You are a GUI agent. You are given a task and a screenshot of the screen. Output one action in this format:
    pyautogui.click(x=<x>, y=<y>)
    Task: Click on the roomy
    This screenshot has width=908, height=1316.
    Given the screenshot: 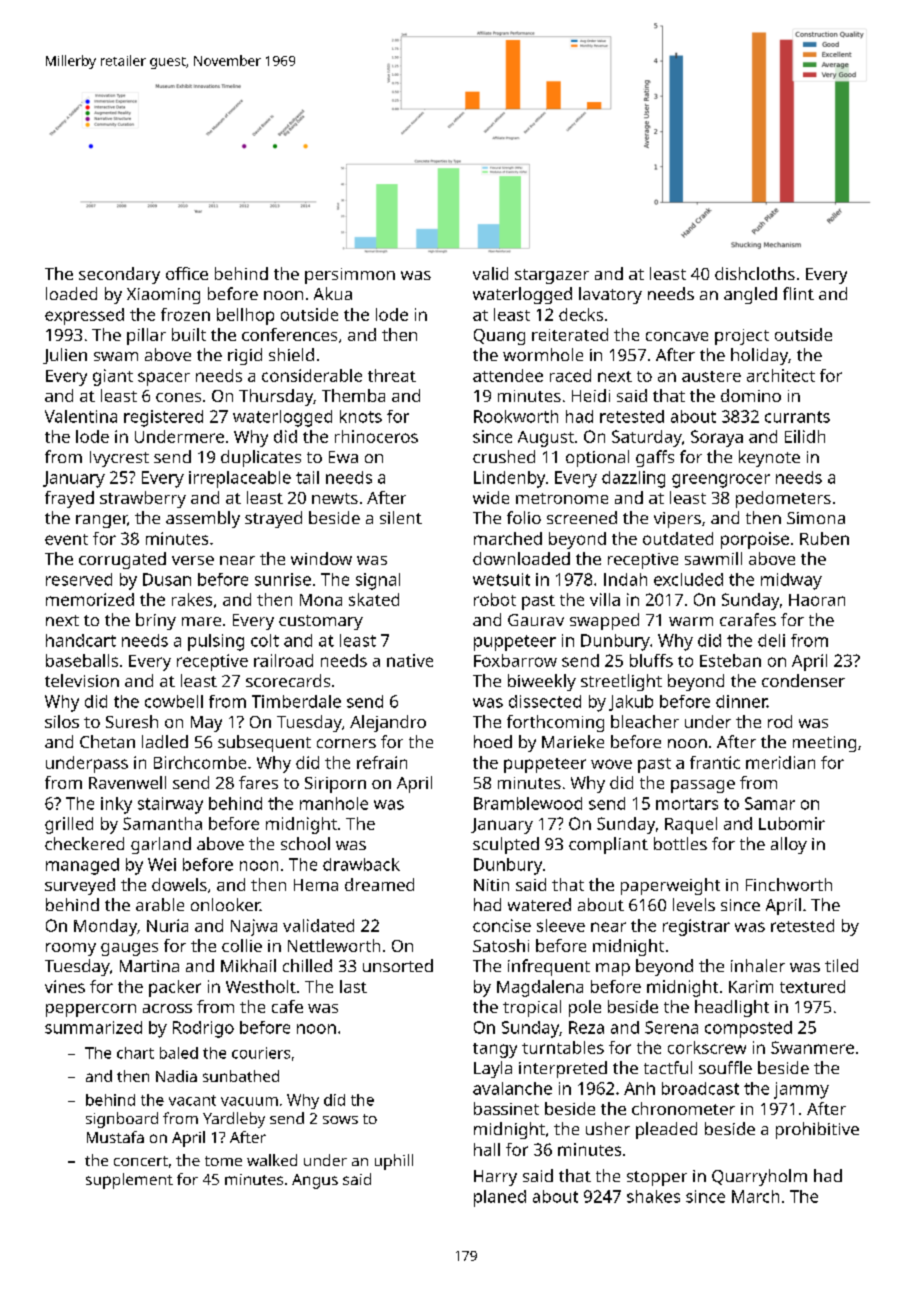 What is the action you would take?
    pyautogui.click(x=71, y=949)
